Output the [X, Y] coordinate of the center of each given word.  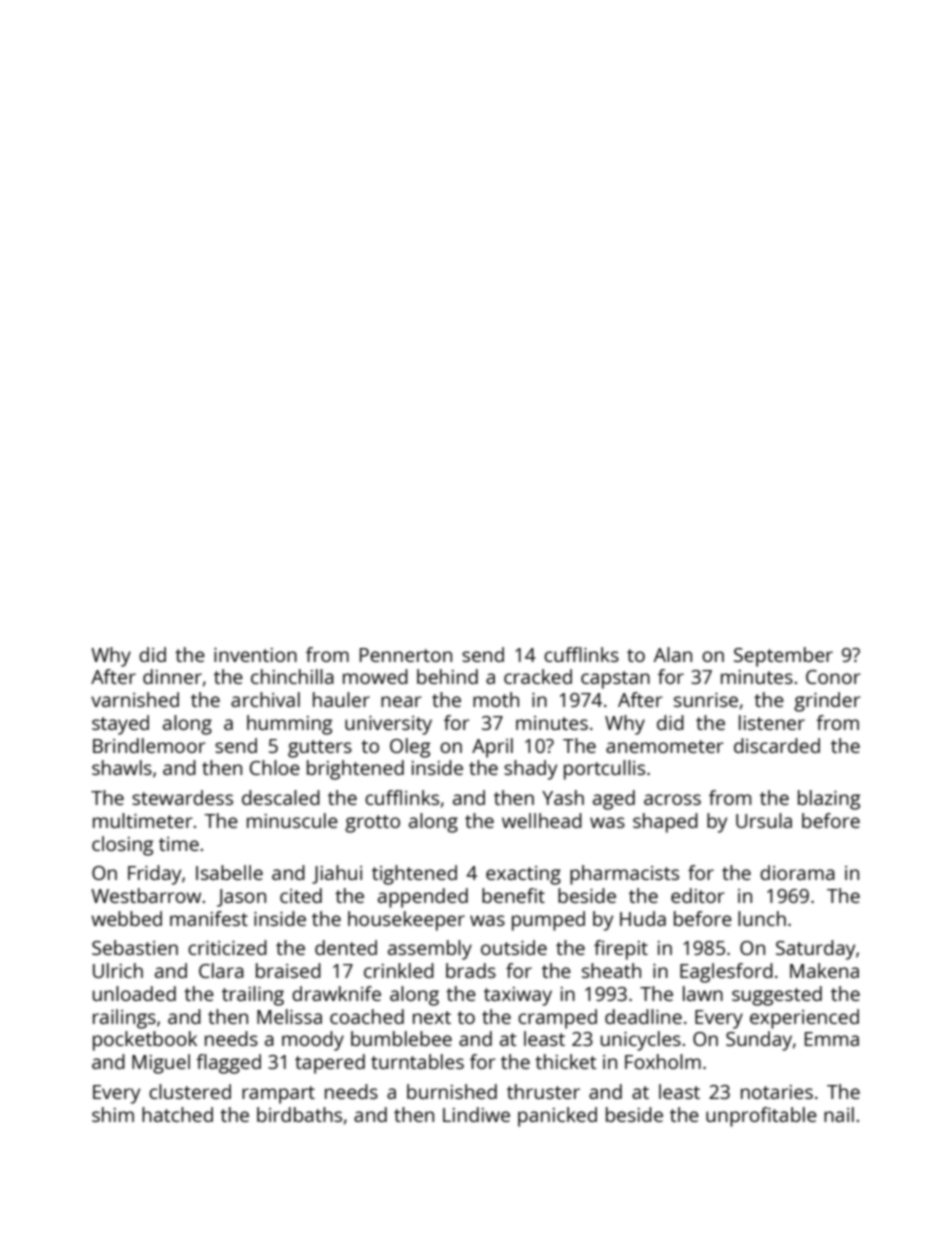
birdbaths [299, 1114]
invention [255, 655]
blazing [829, 800]
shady [530, 770]
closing [123, 846]
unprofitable [761, 1117]
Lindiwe [476, 1114]
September [783, 657]
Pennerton [406, 655]
